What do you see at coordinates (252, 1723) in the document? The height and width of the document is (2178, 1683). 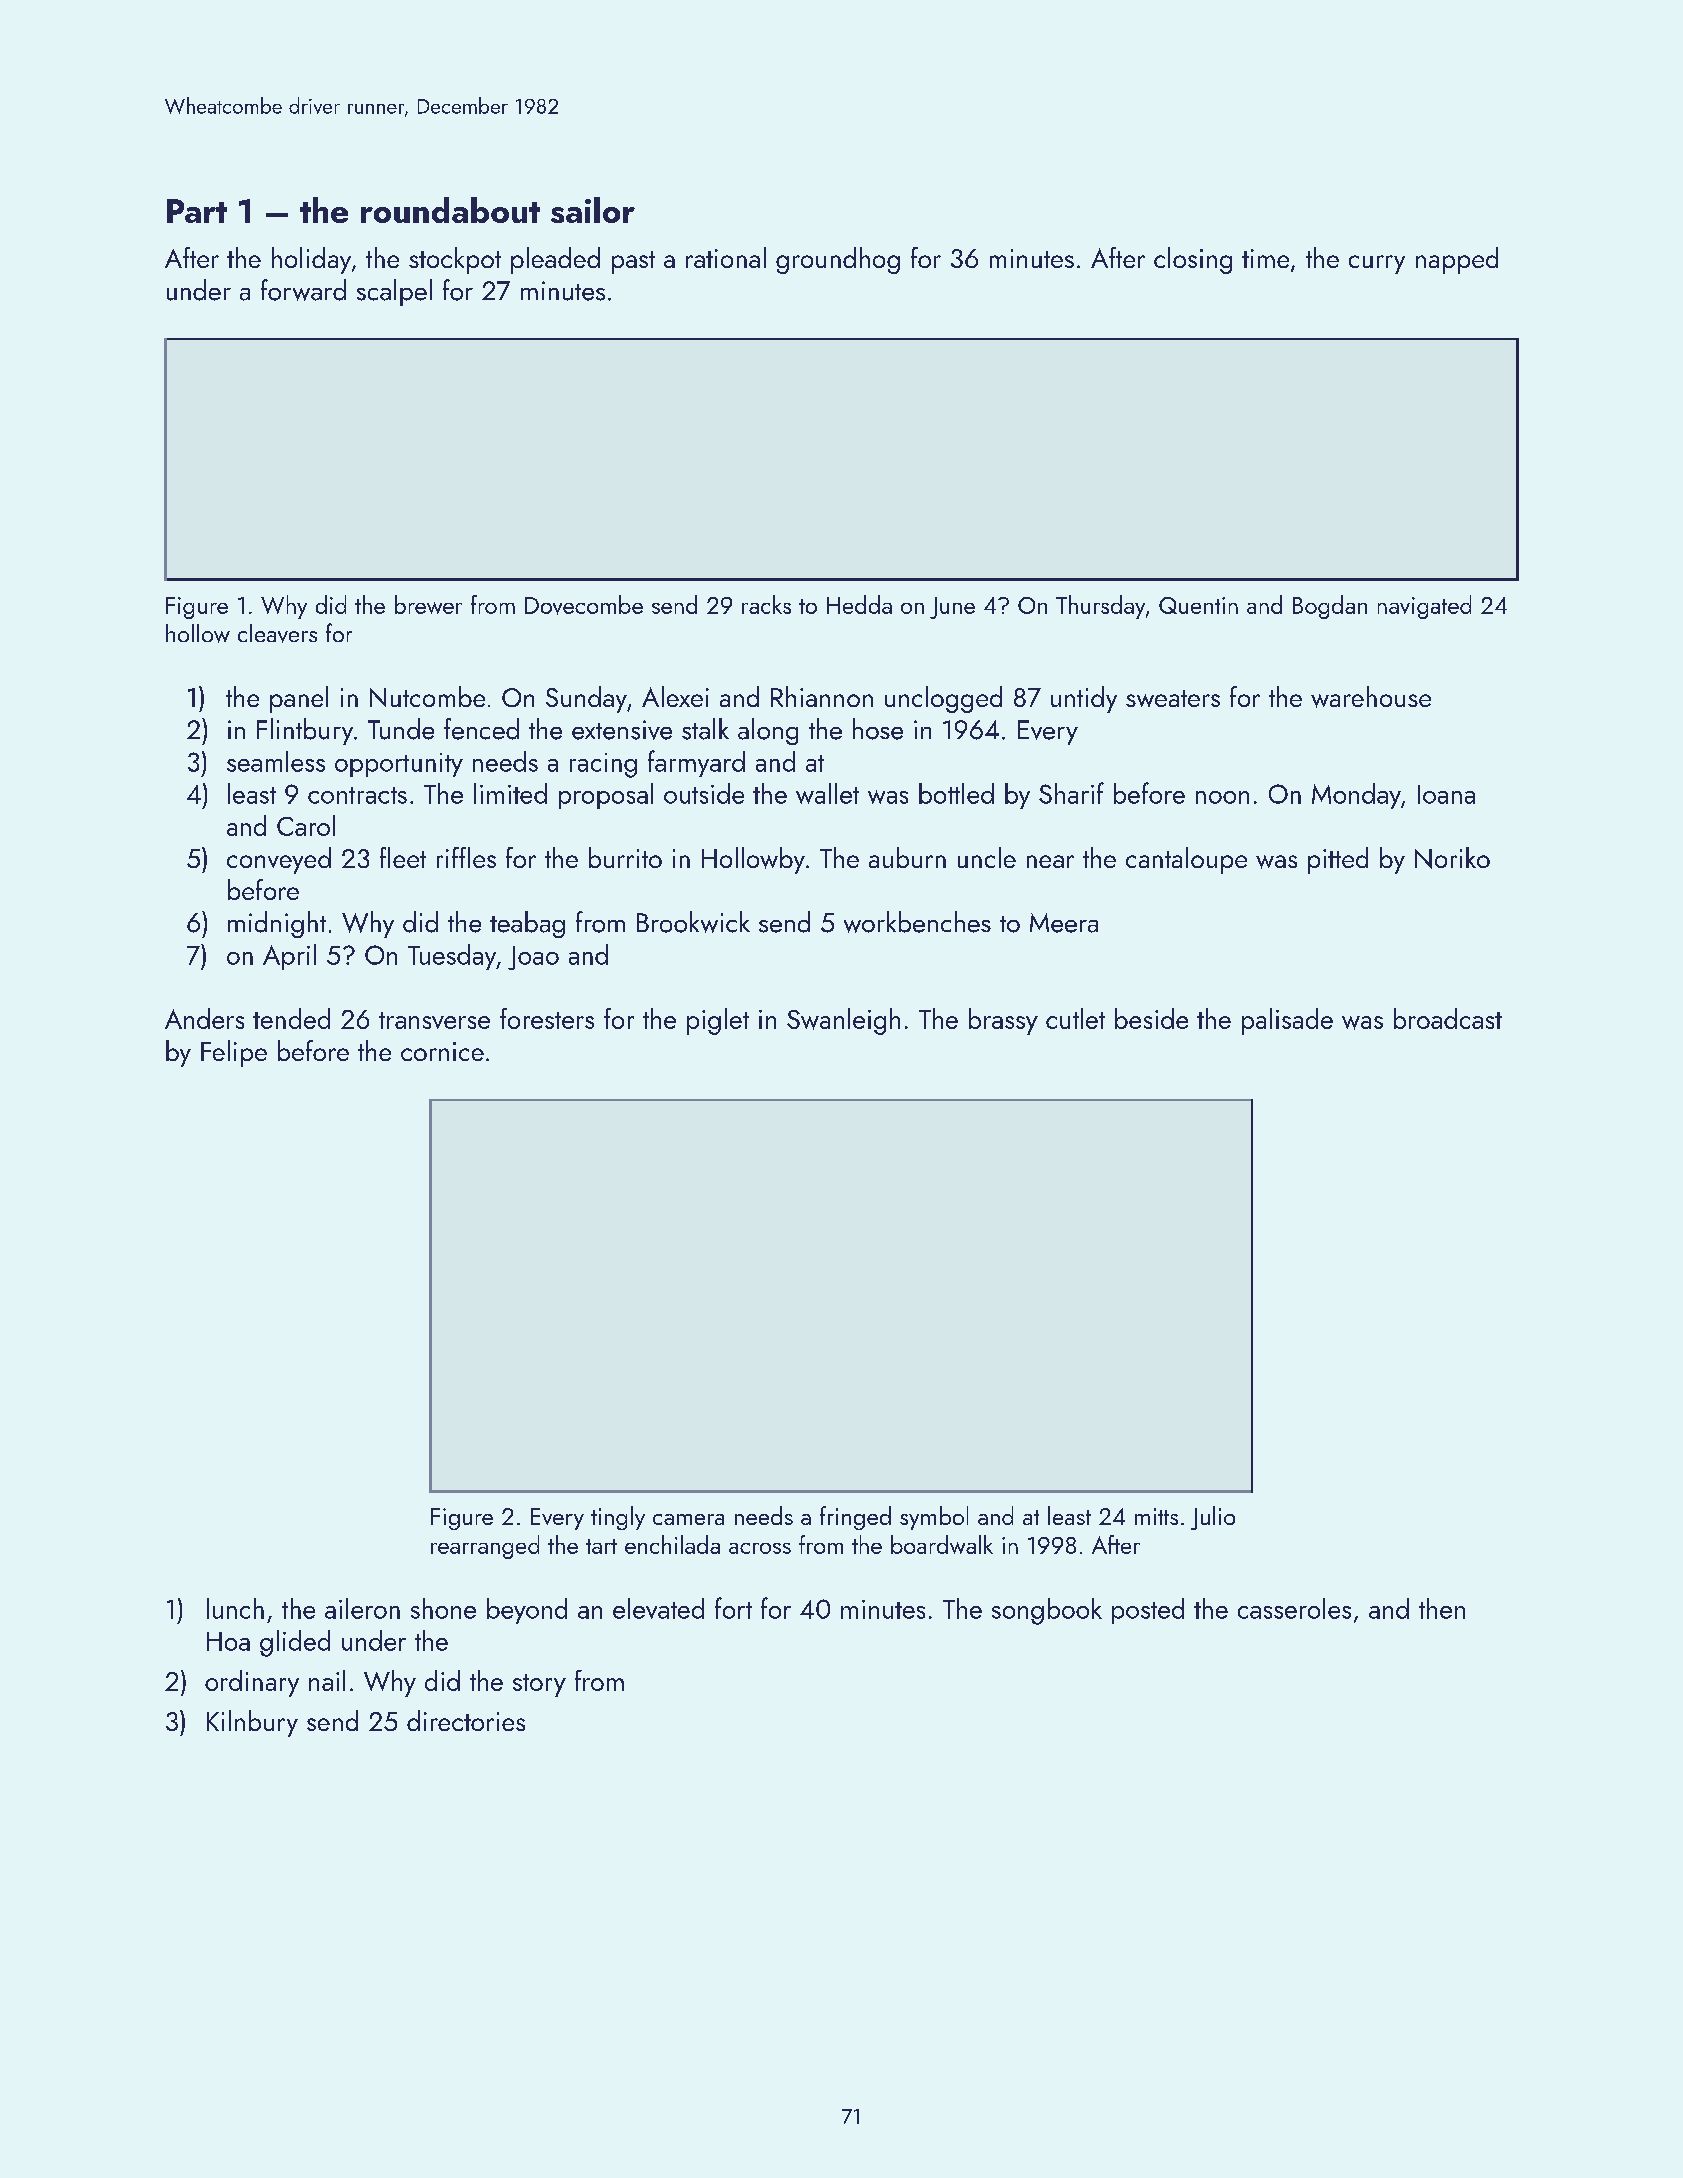 I see `Kilnbury` at bounding box center [252, 1723].
